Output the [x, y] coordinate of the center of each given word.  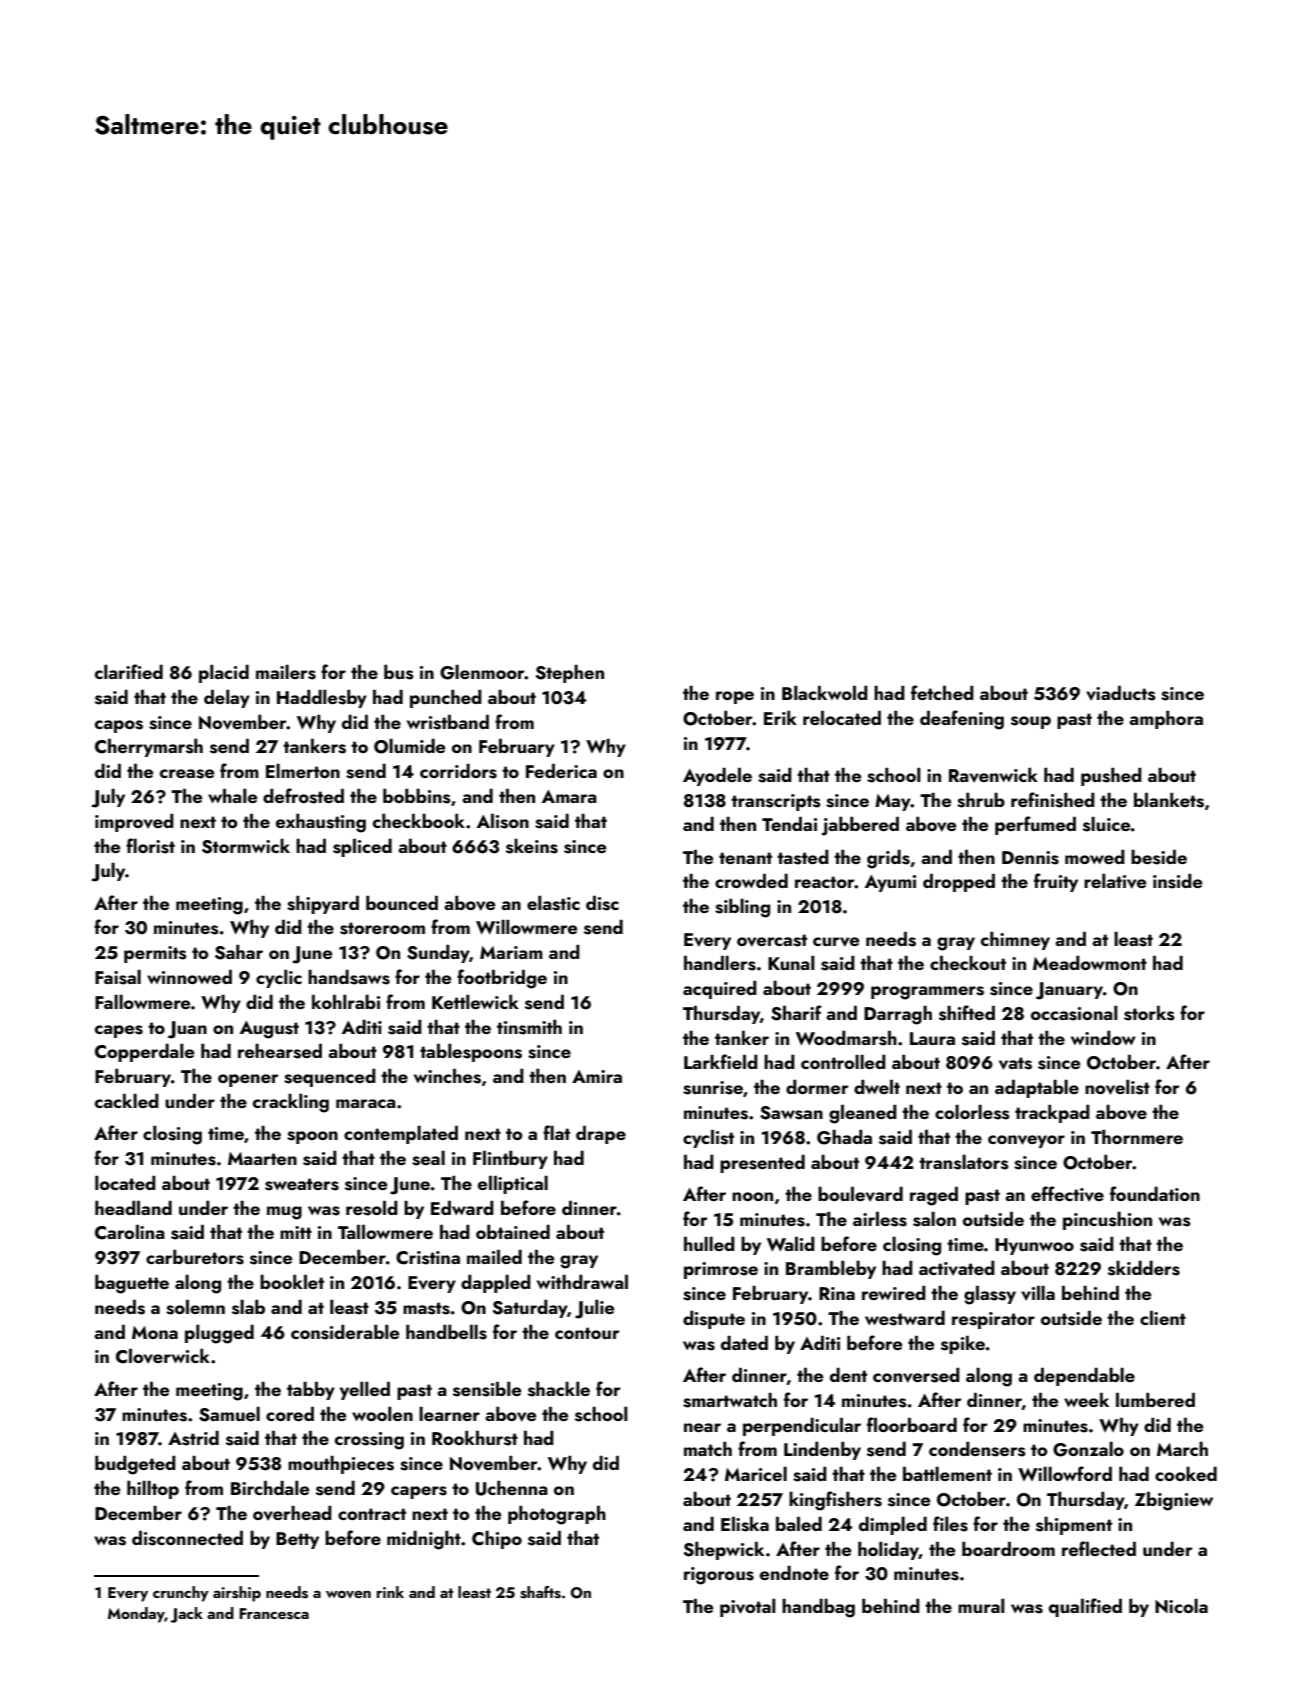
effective [1067, 1194]
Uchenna [512, 1488]
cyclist [708, 1139]
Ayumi [890, 883]
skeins [532, 846]
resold [372, 1208]
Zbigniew [1174, 1501]
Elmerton [303, 771]
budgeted [135, 1465]
